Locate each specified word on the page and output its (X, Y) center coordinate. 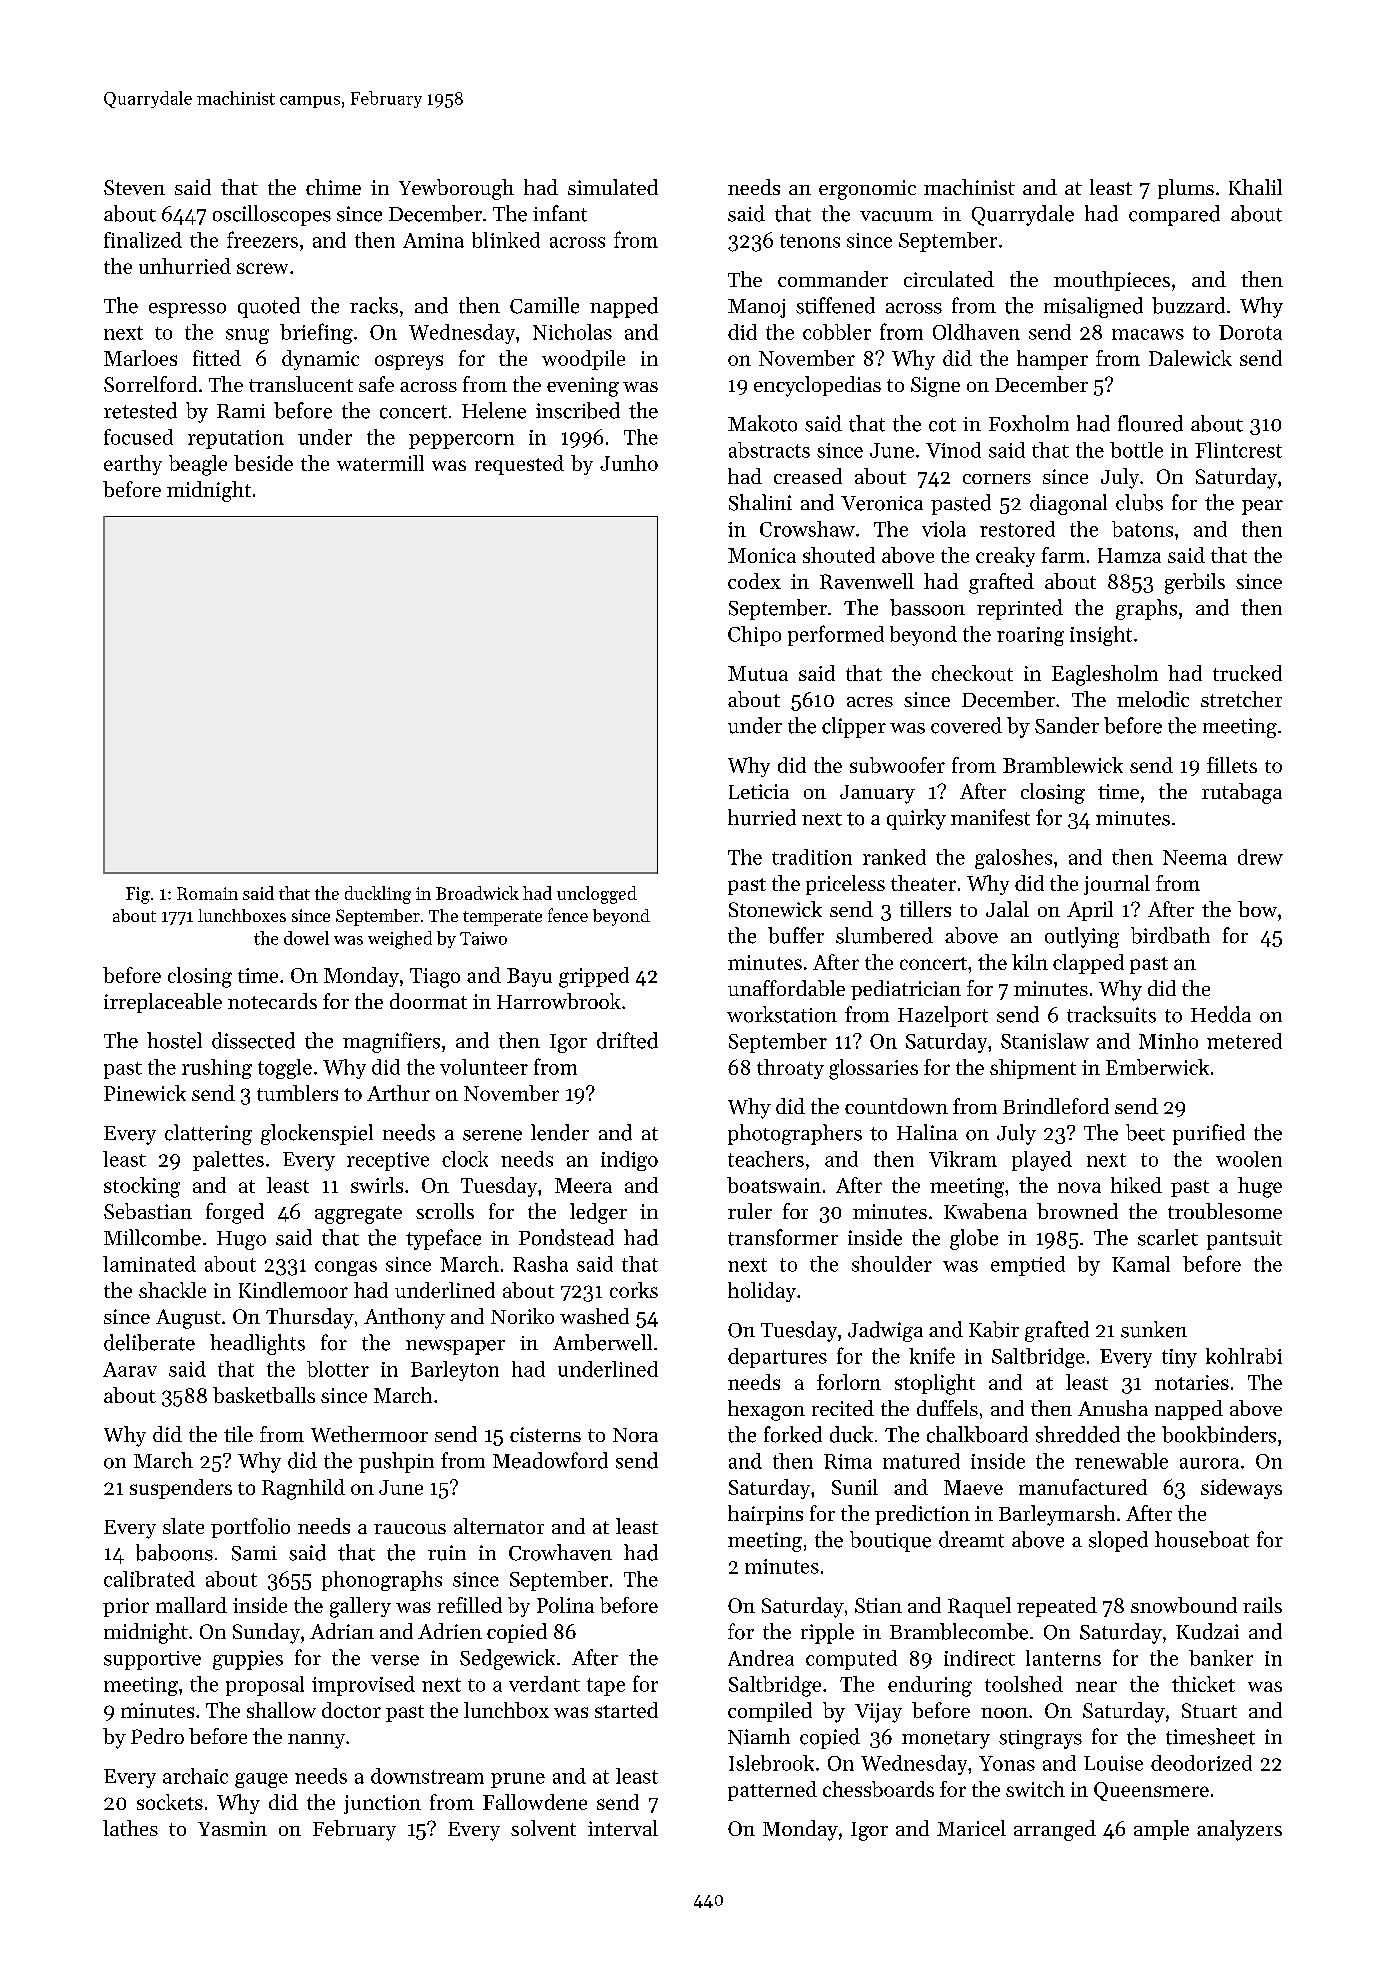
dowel (306, 938)
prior (126, 1607)
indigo (629, 1161)
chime (333, 187)
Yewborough (456, 189)
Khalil (1255, 187)
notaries (1192, 1382)
